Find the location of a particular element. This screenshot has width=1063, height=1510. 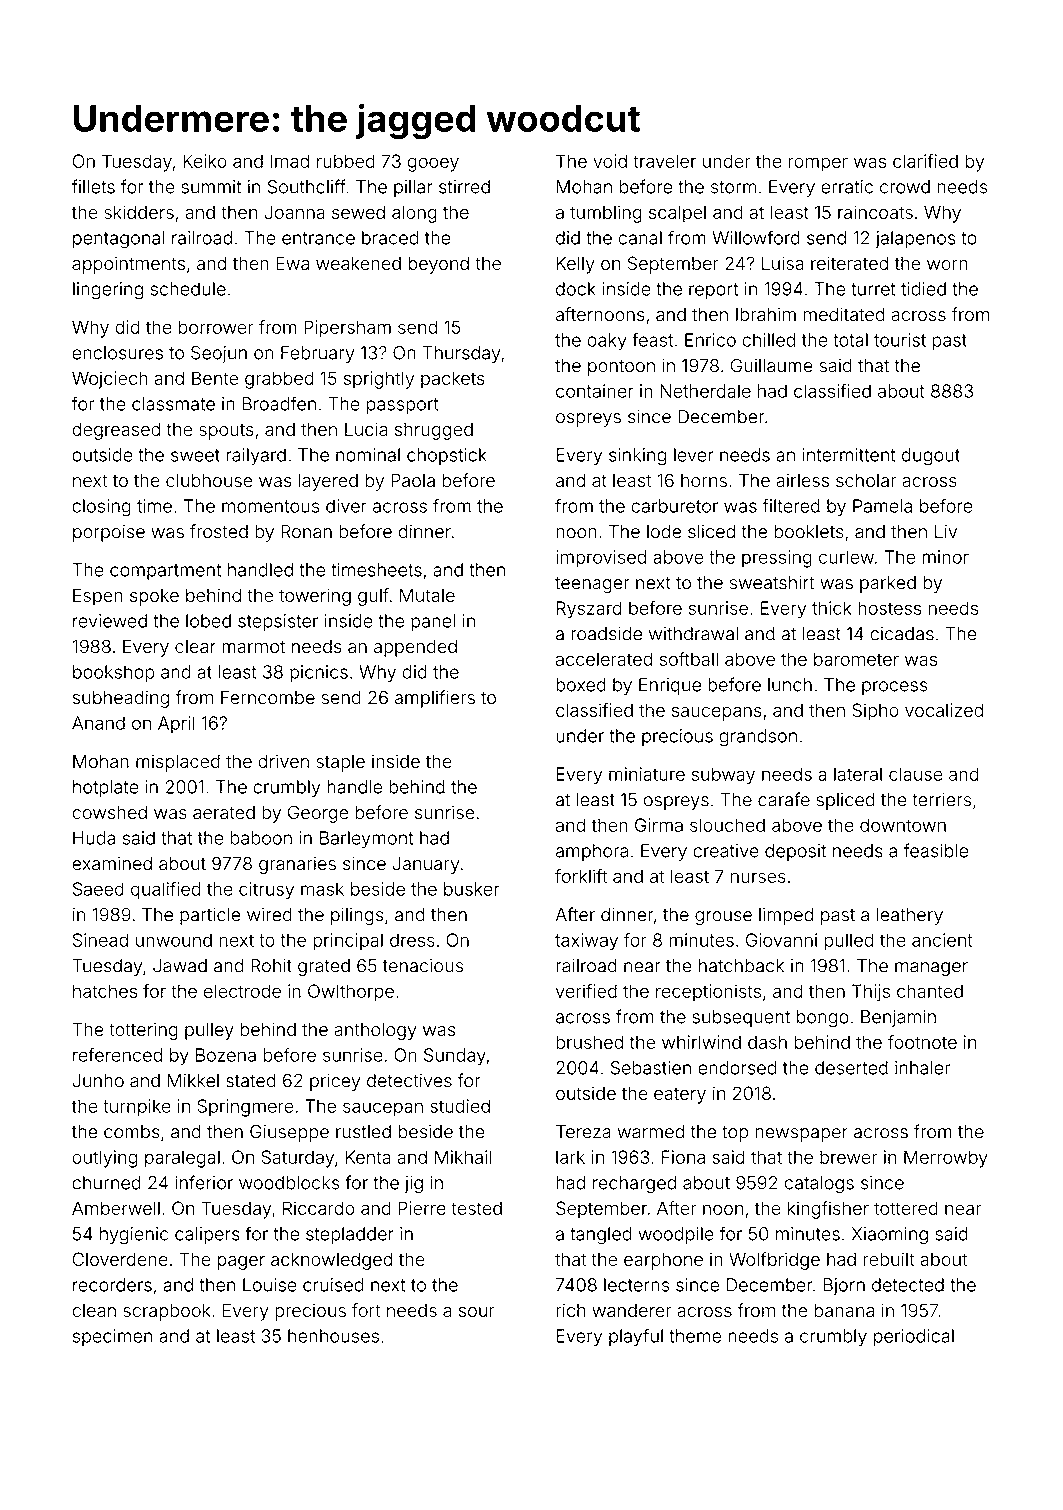

tourist is located at coordinates (900, 340).
